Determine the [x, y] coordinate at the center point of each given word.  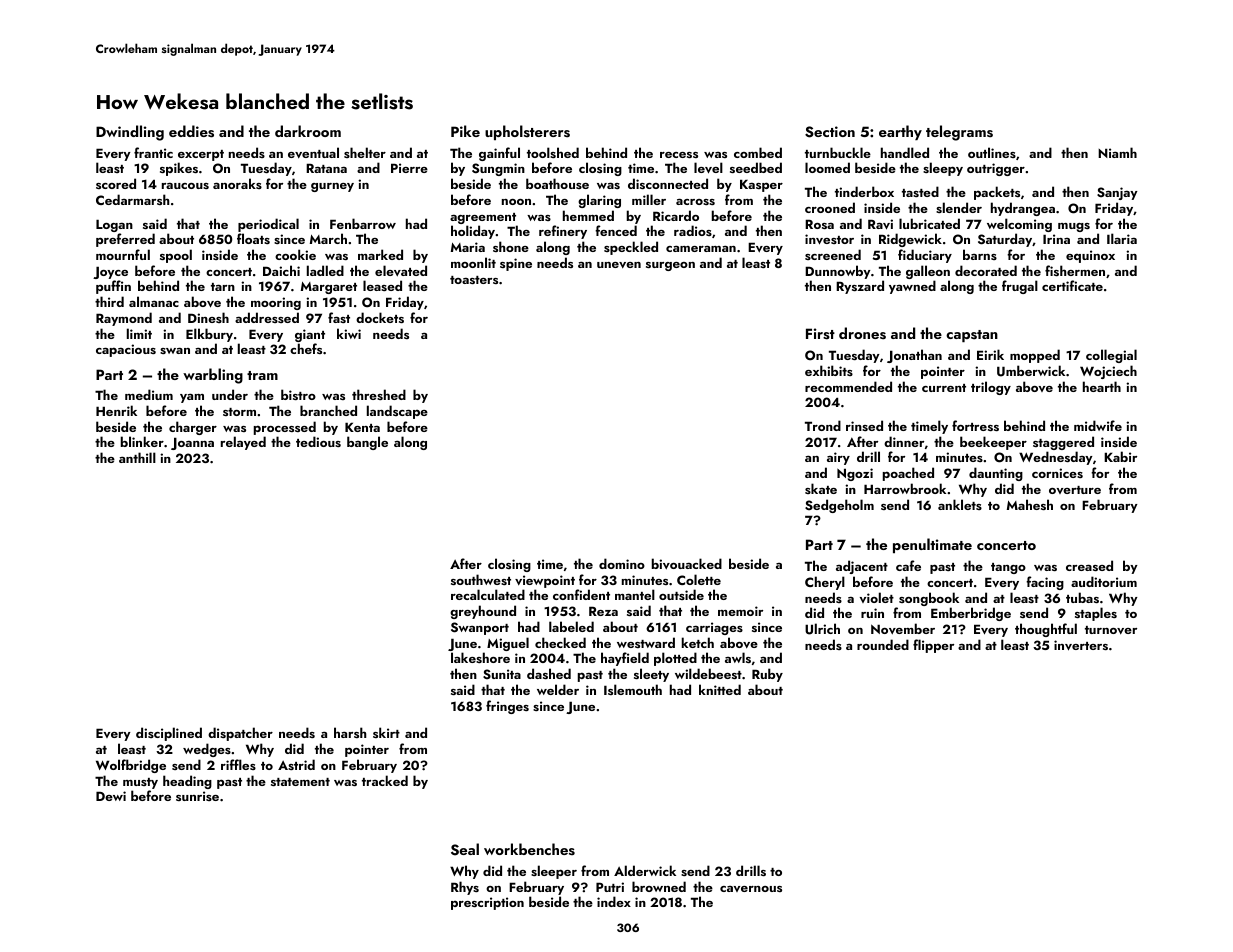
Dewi [111, 796]
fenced [616, 230]
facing [1045, 583]
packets [997, 193]
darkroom [308, 131]
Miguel [508, 644]
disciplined [169, 734]
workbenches [529, 849]
